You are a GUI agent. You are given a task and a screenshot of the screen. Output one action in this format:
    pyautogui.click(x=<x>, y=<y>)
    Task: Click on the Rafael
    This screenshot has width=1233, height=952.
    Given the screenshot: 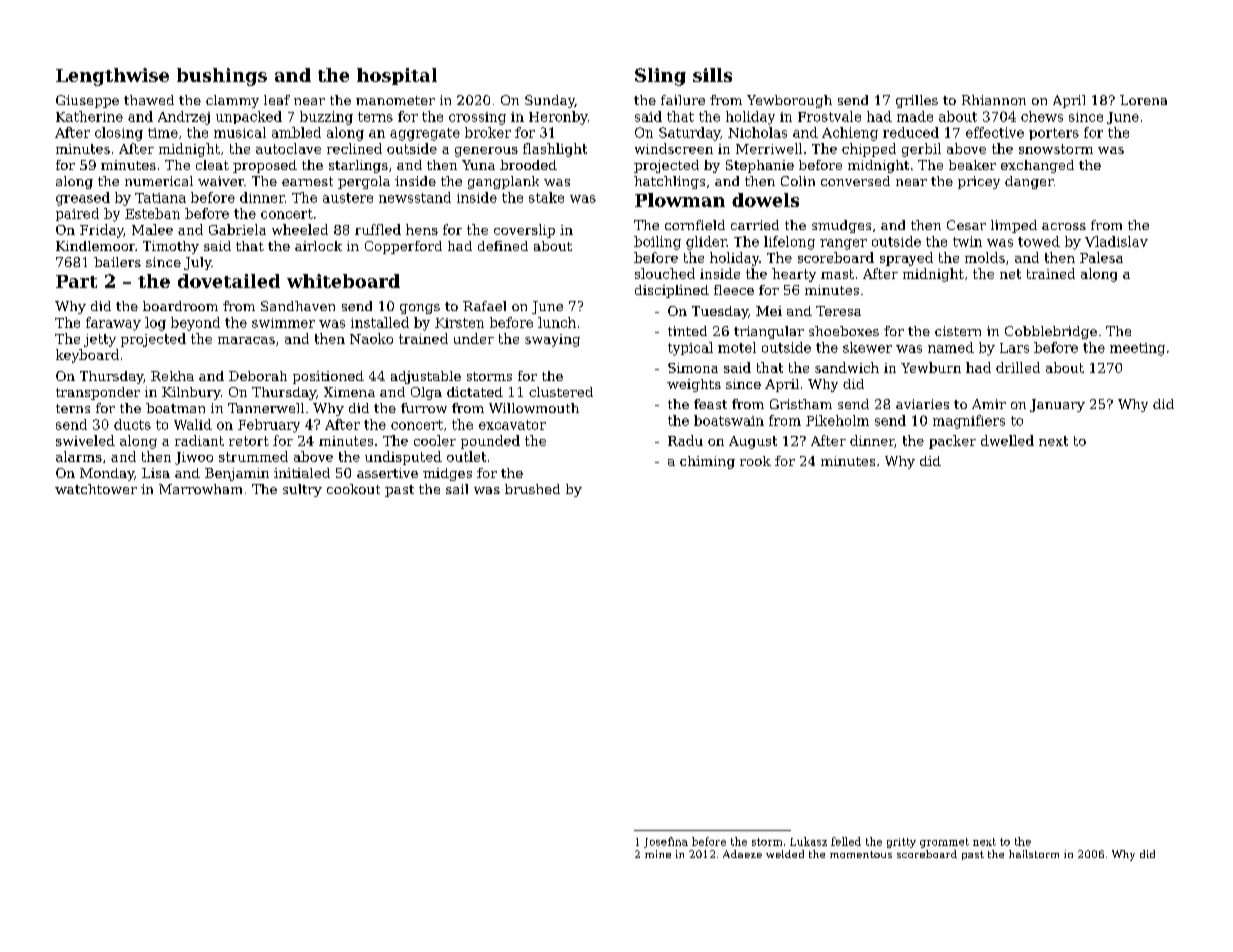 What is the action you would take?
    pyautogui.click(x=484, y=306)
